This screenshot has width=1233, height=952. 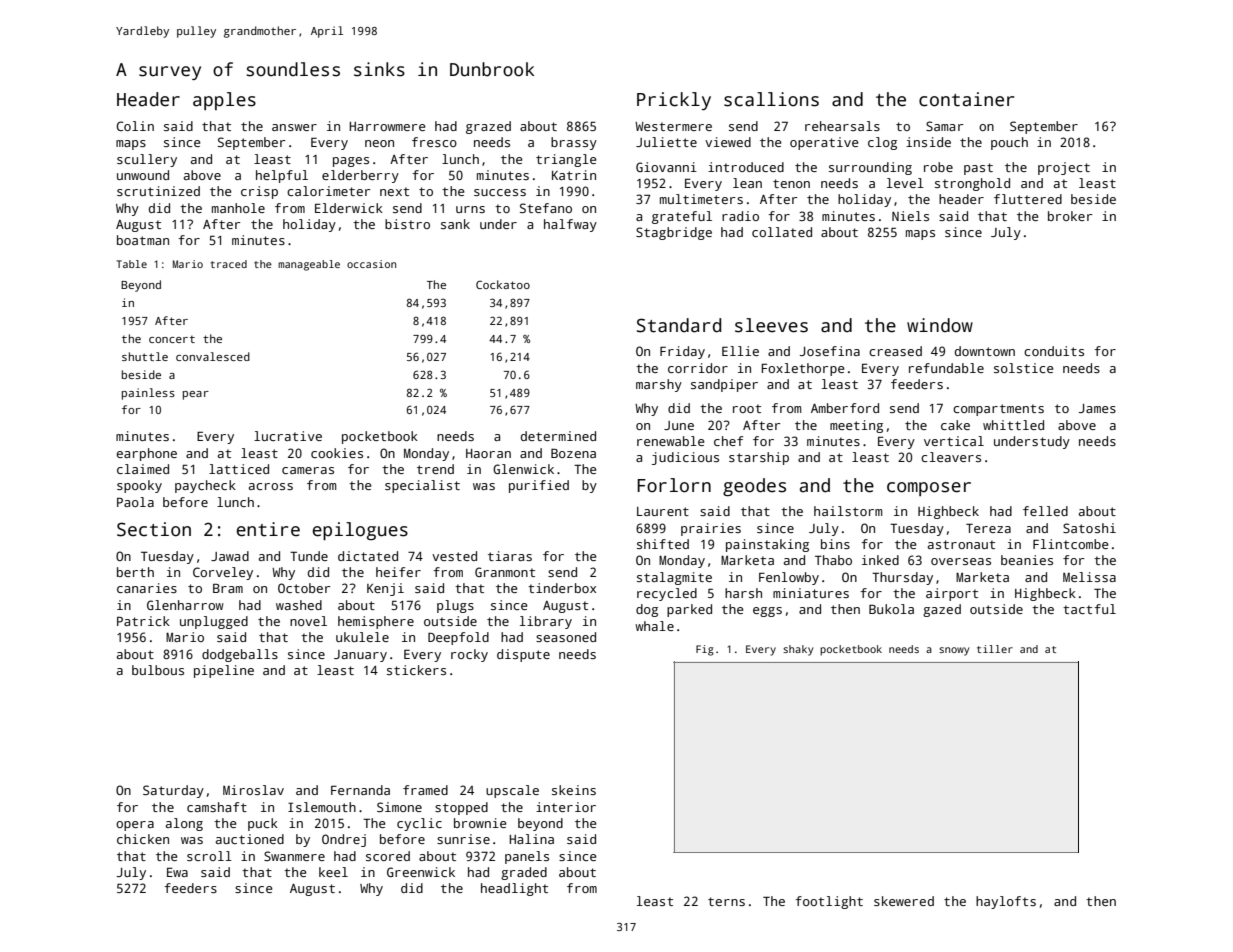 I want to click on James, so click(x=1097, y=408).
